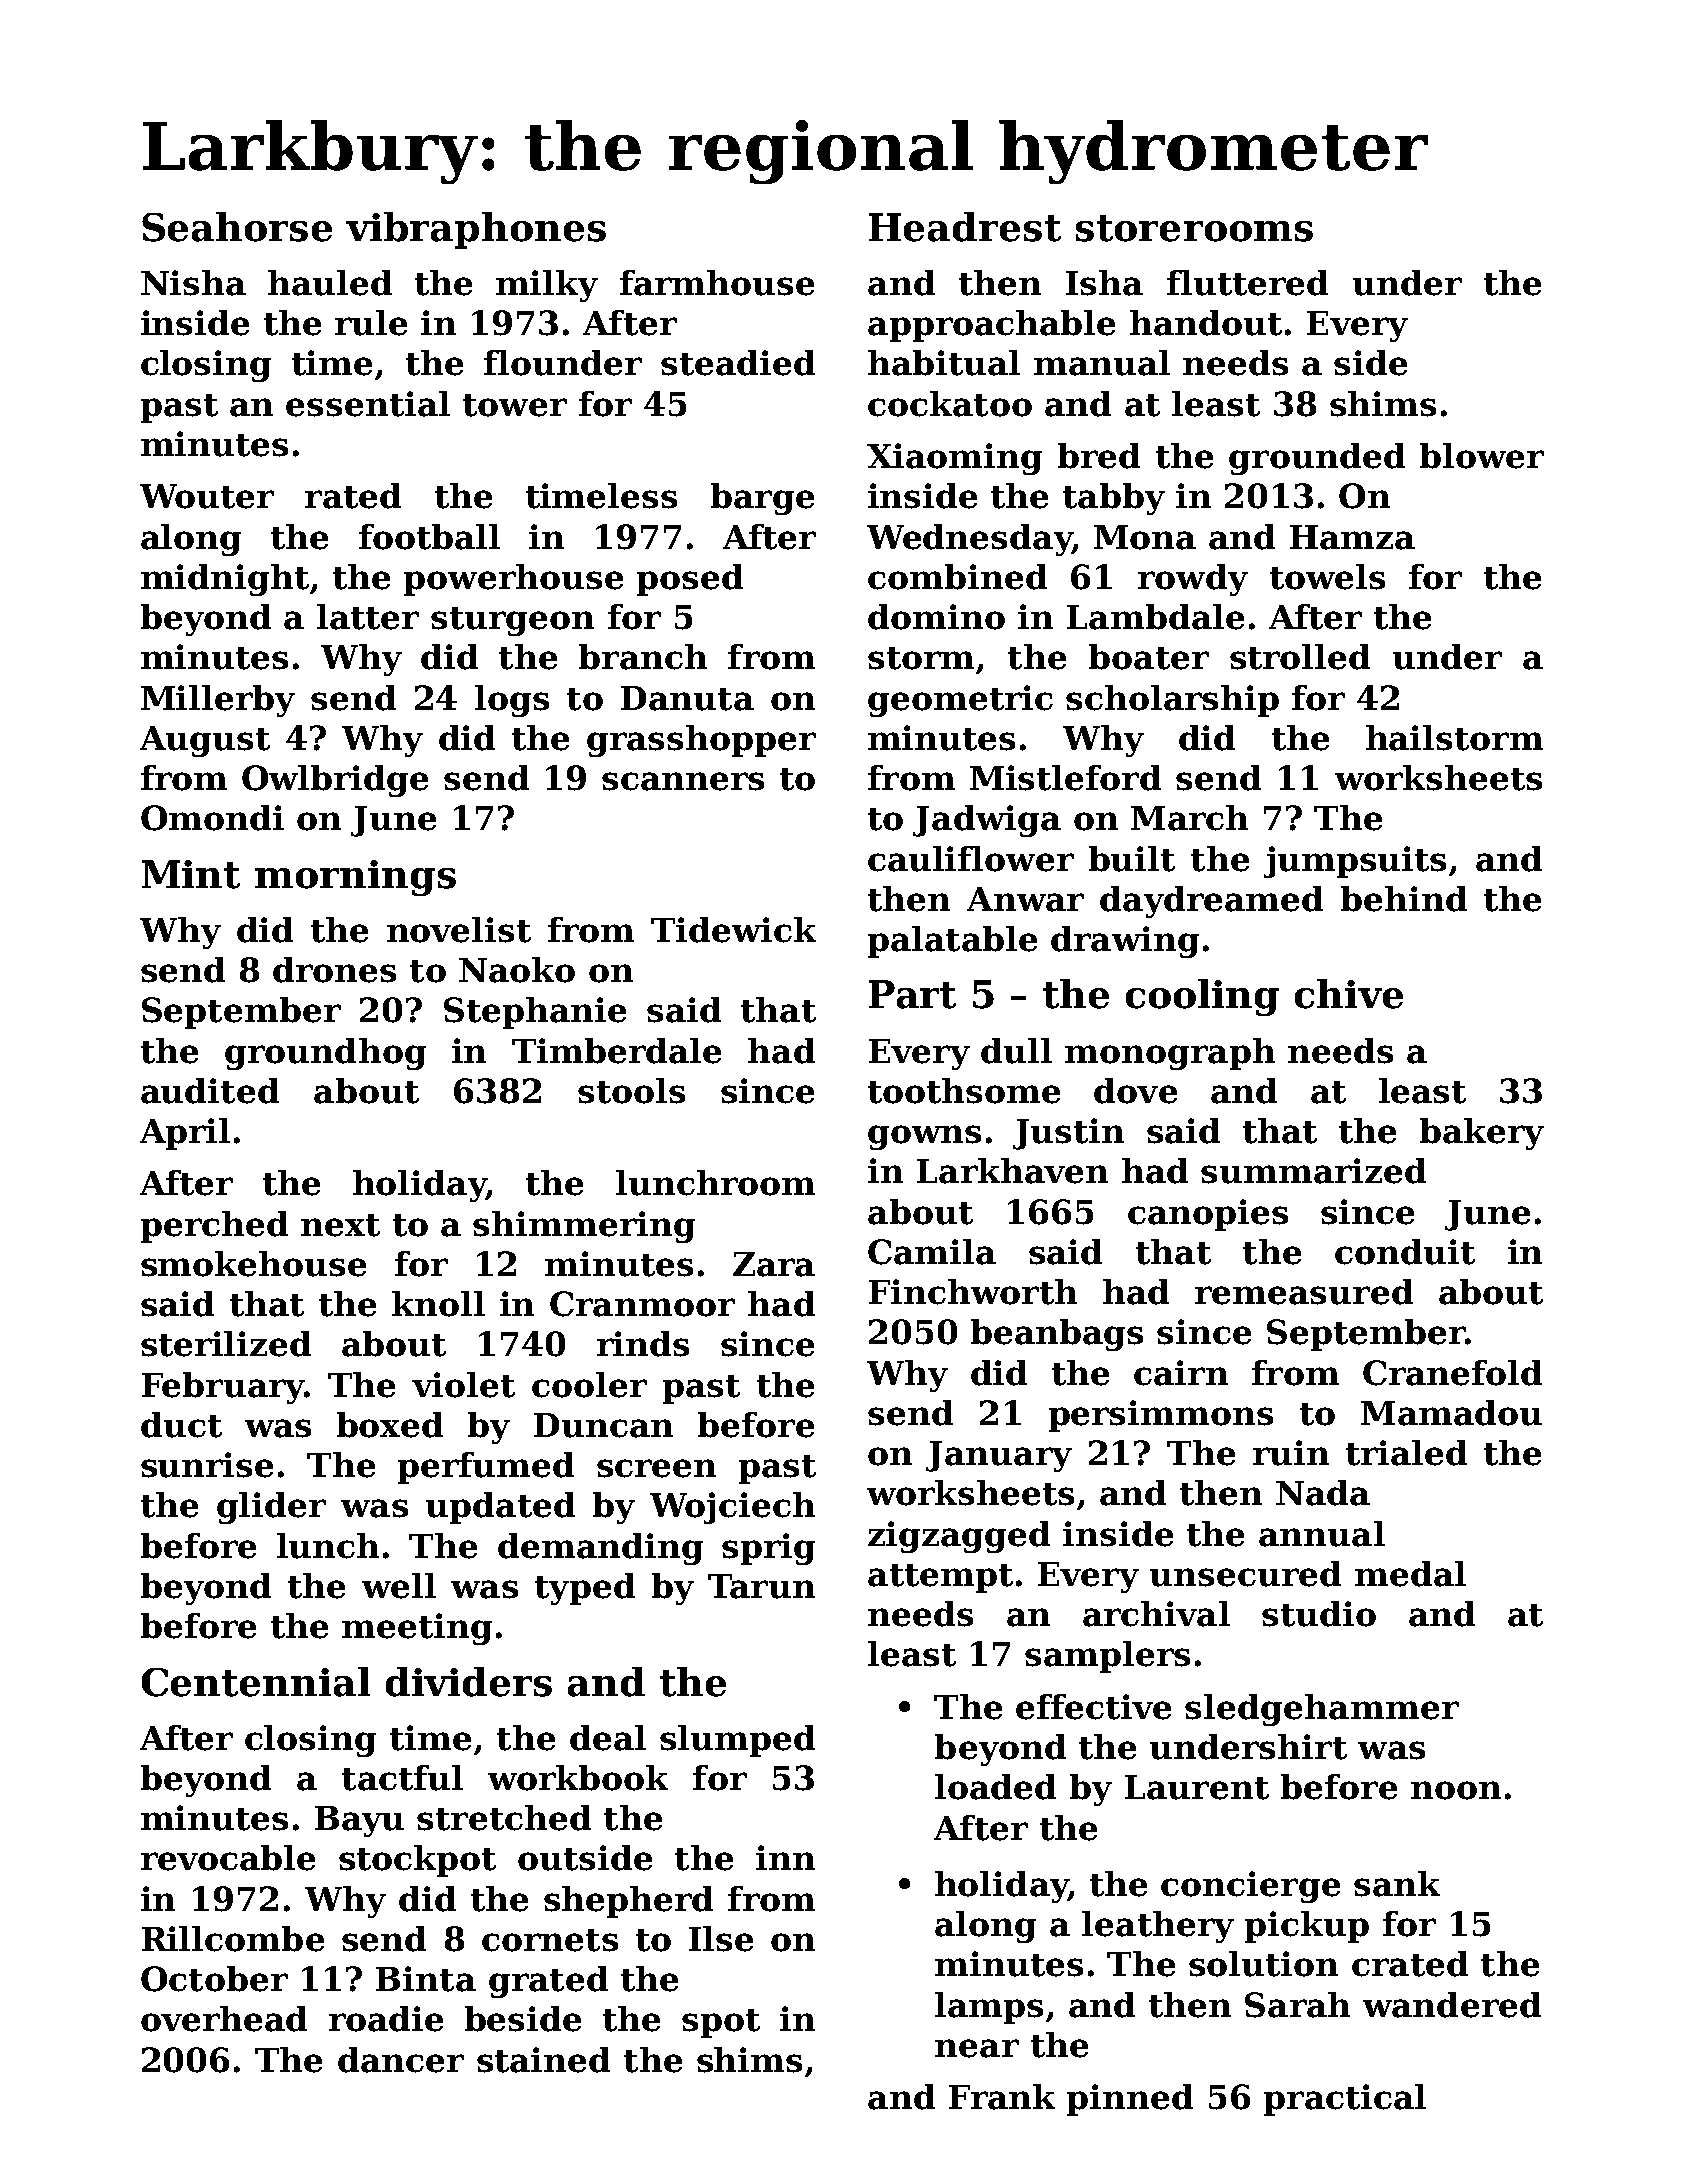 This image has height=2178, width=1683. What do you see at coordinates (368, 404) in the image?
I see `essential` at bounding box center [368, 404].
